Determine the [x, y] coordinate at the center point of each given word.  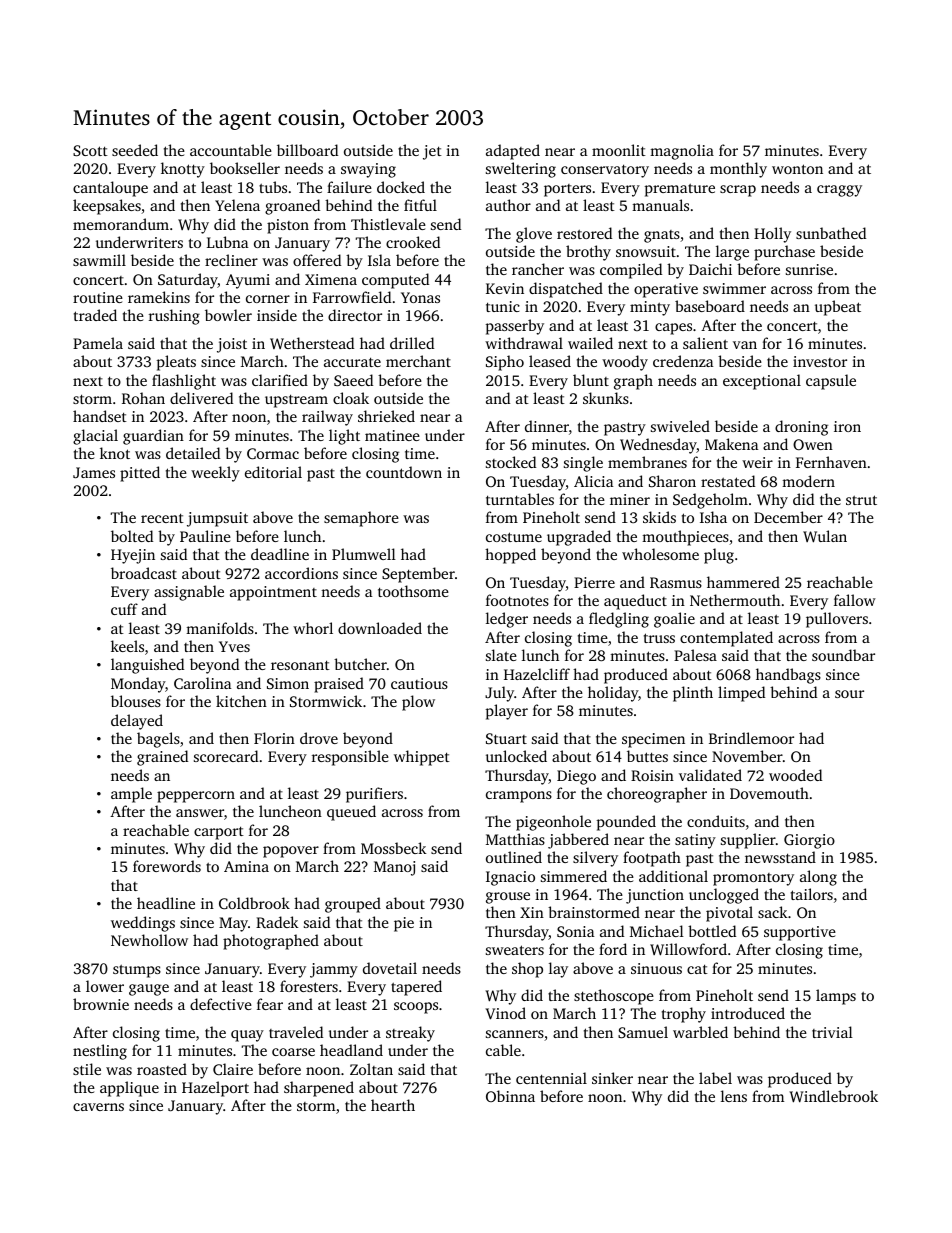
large [732, 253]
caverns [98, 1107]
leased [550, 361]
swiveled [680, 426]
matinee [392, 435]
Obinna [510, 1096]
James [94, 472]
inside [277, 315]
